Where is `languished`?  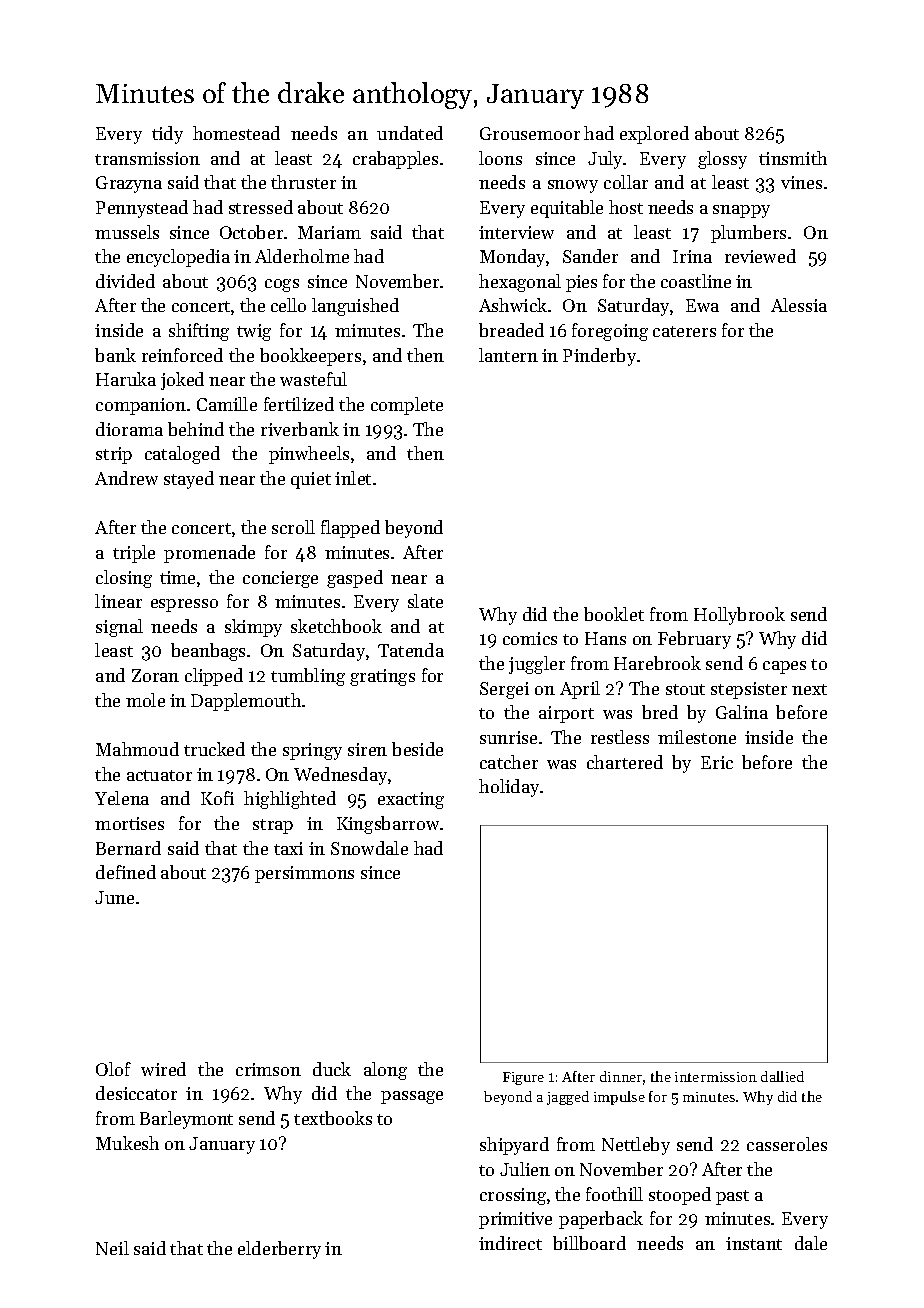
languished is located at coordinates (355, 307).
